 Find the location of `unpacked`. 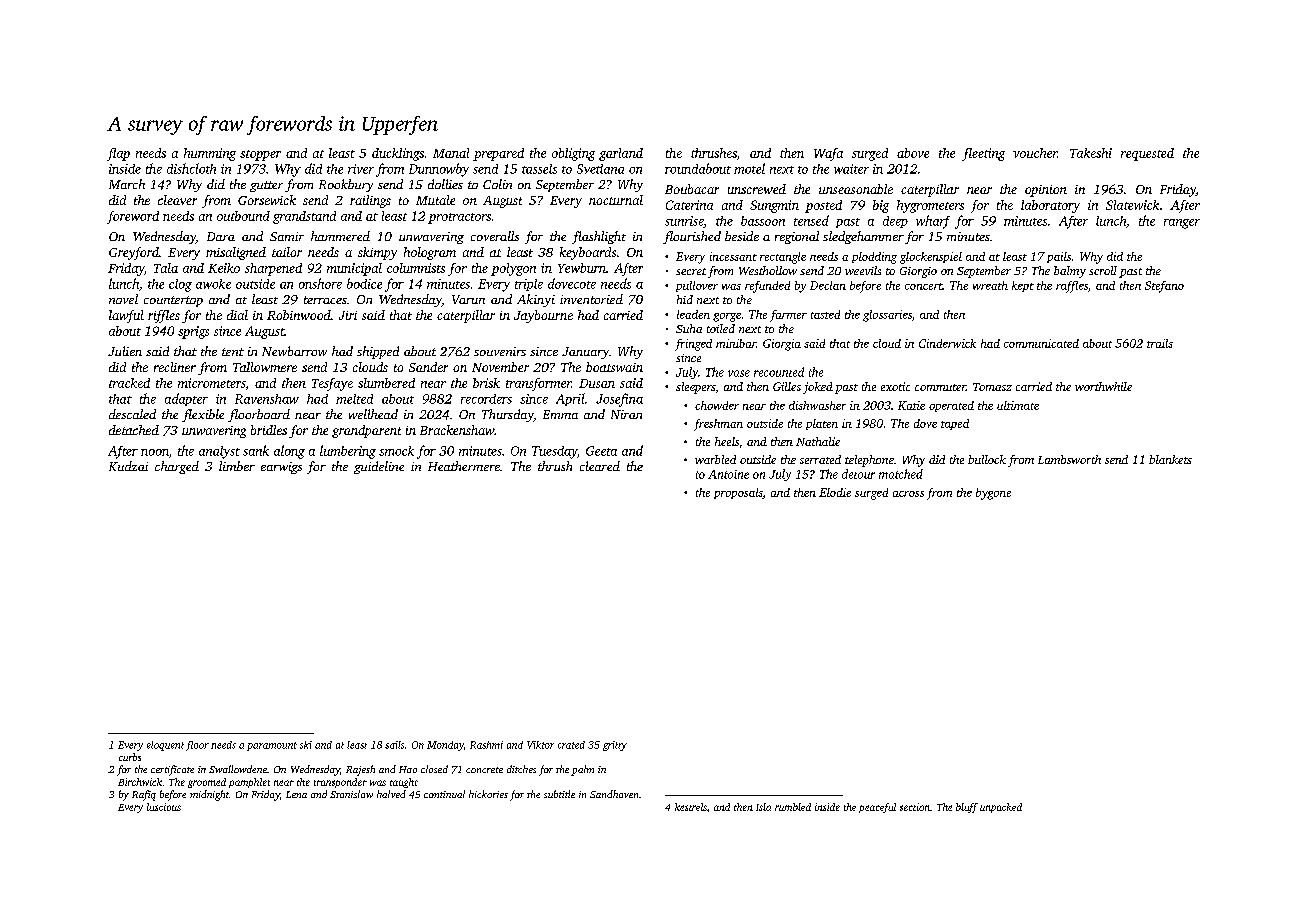

unpacked is located at coordinates (1001, 808).
